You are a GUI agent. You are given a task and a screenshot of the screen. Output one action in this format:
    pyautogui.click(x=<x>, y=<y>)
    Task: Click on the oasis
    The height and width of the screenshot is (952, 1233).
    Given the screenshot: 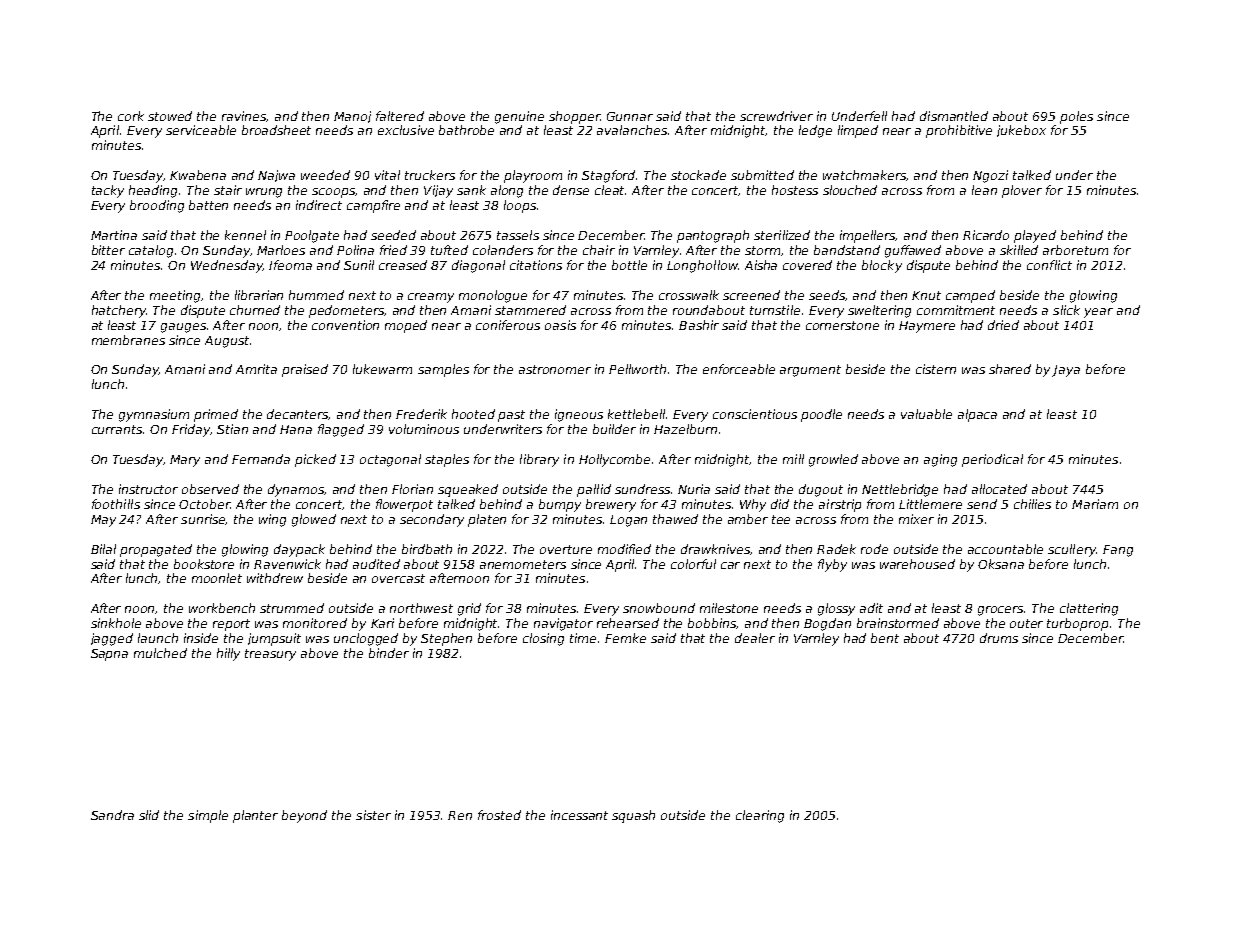 What is the action you would take?
    pyautogui.click(x=560, y=325)
